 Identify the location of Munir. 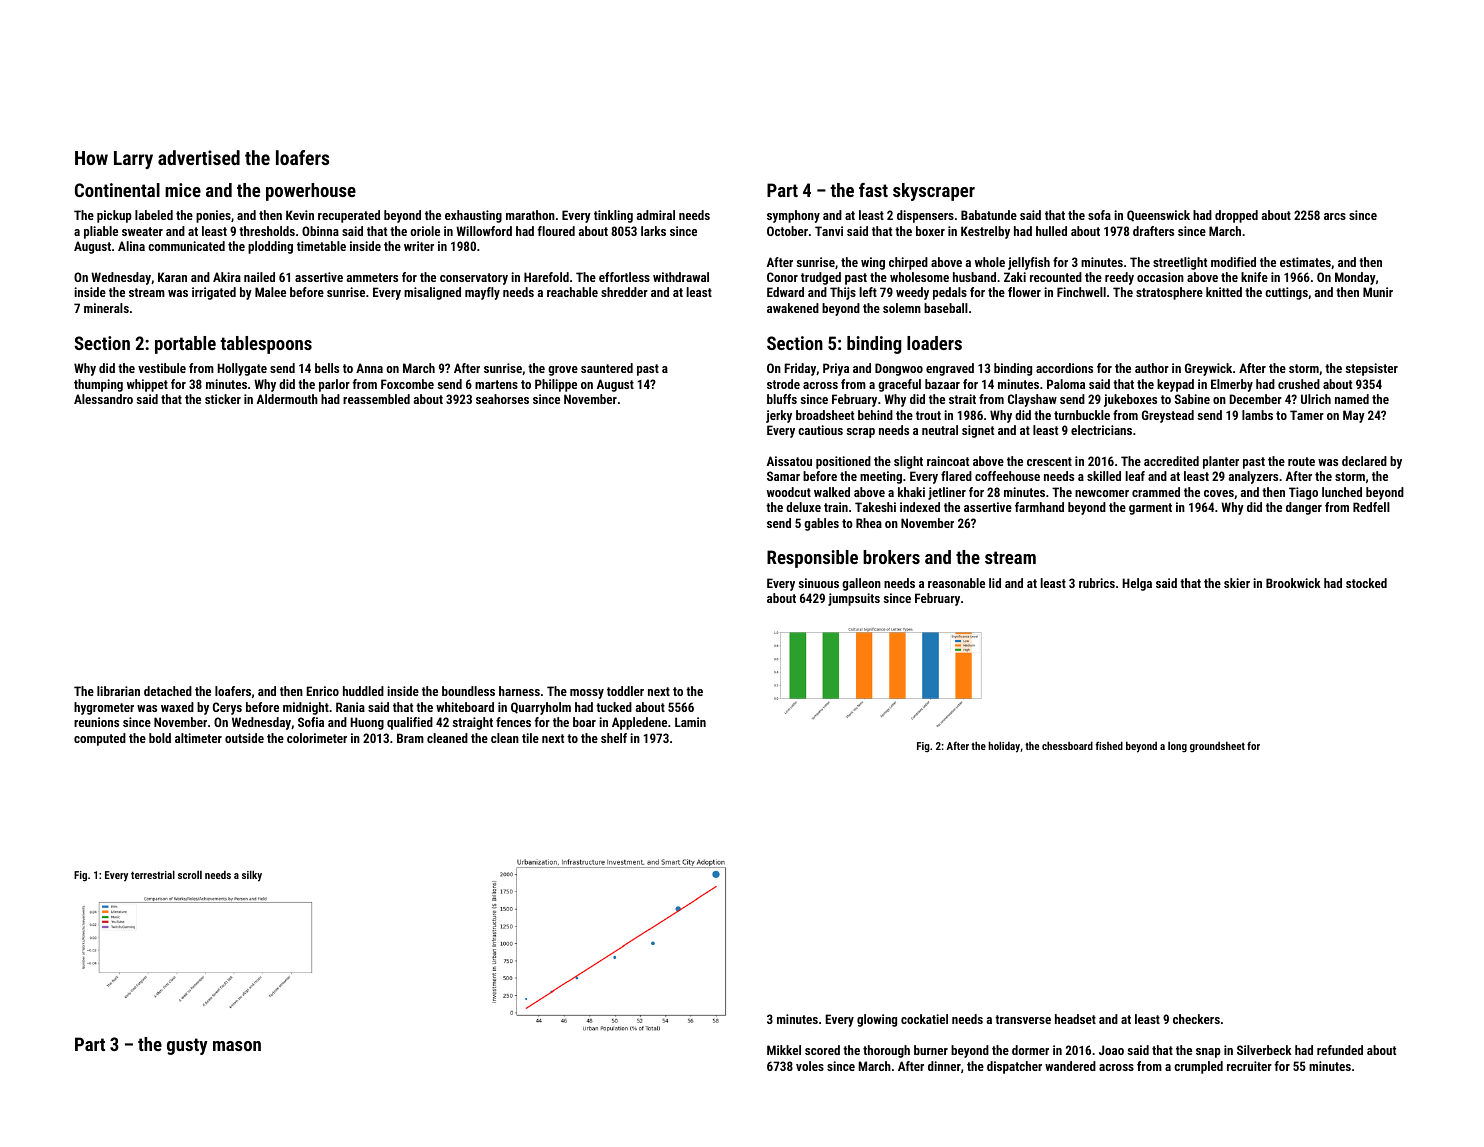
(1378, 292).
